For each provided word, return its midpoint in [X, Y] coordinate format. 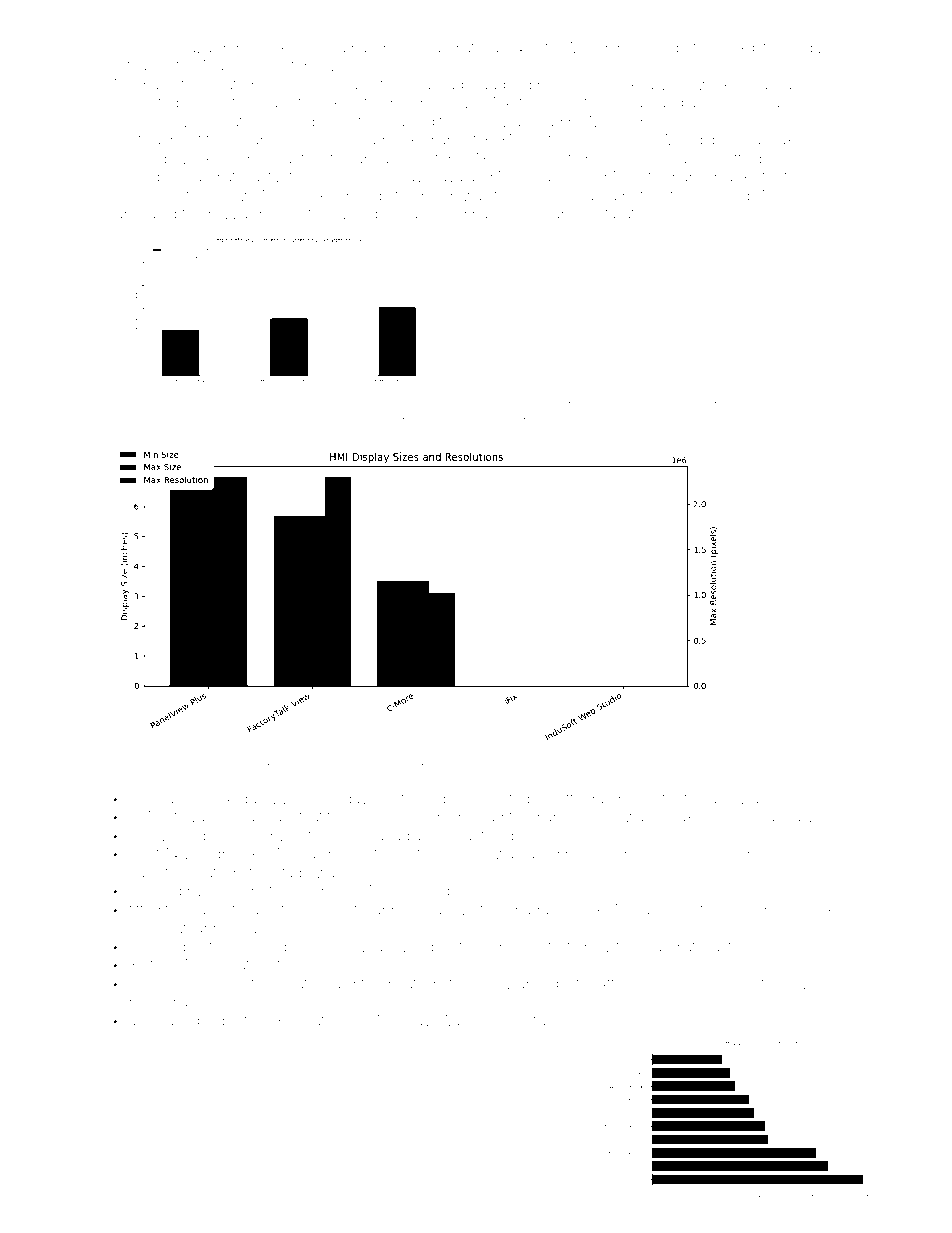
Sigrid [214, 405]
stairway [732, 406]
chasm [134, 122]
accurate [157, 1021]
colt [451, 946]
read [548, 121]
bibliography [452, 422]
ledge [669, 49]
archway [738, 800]
